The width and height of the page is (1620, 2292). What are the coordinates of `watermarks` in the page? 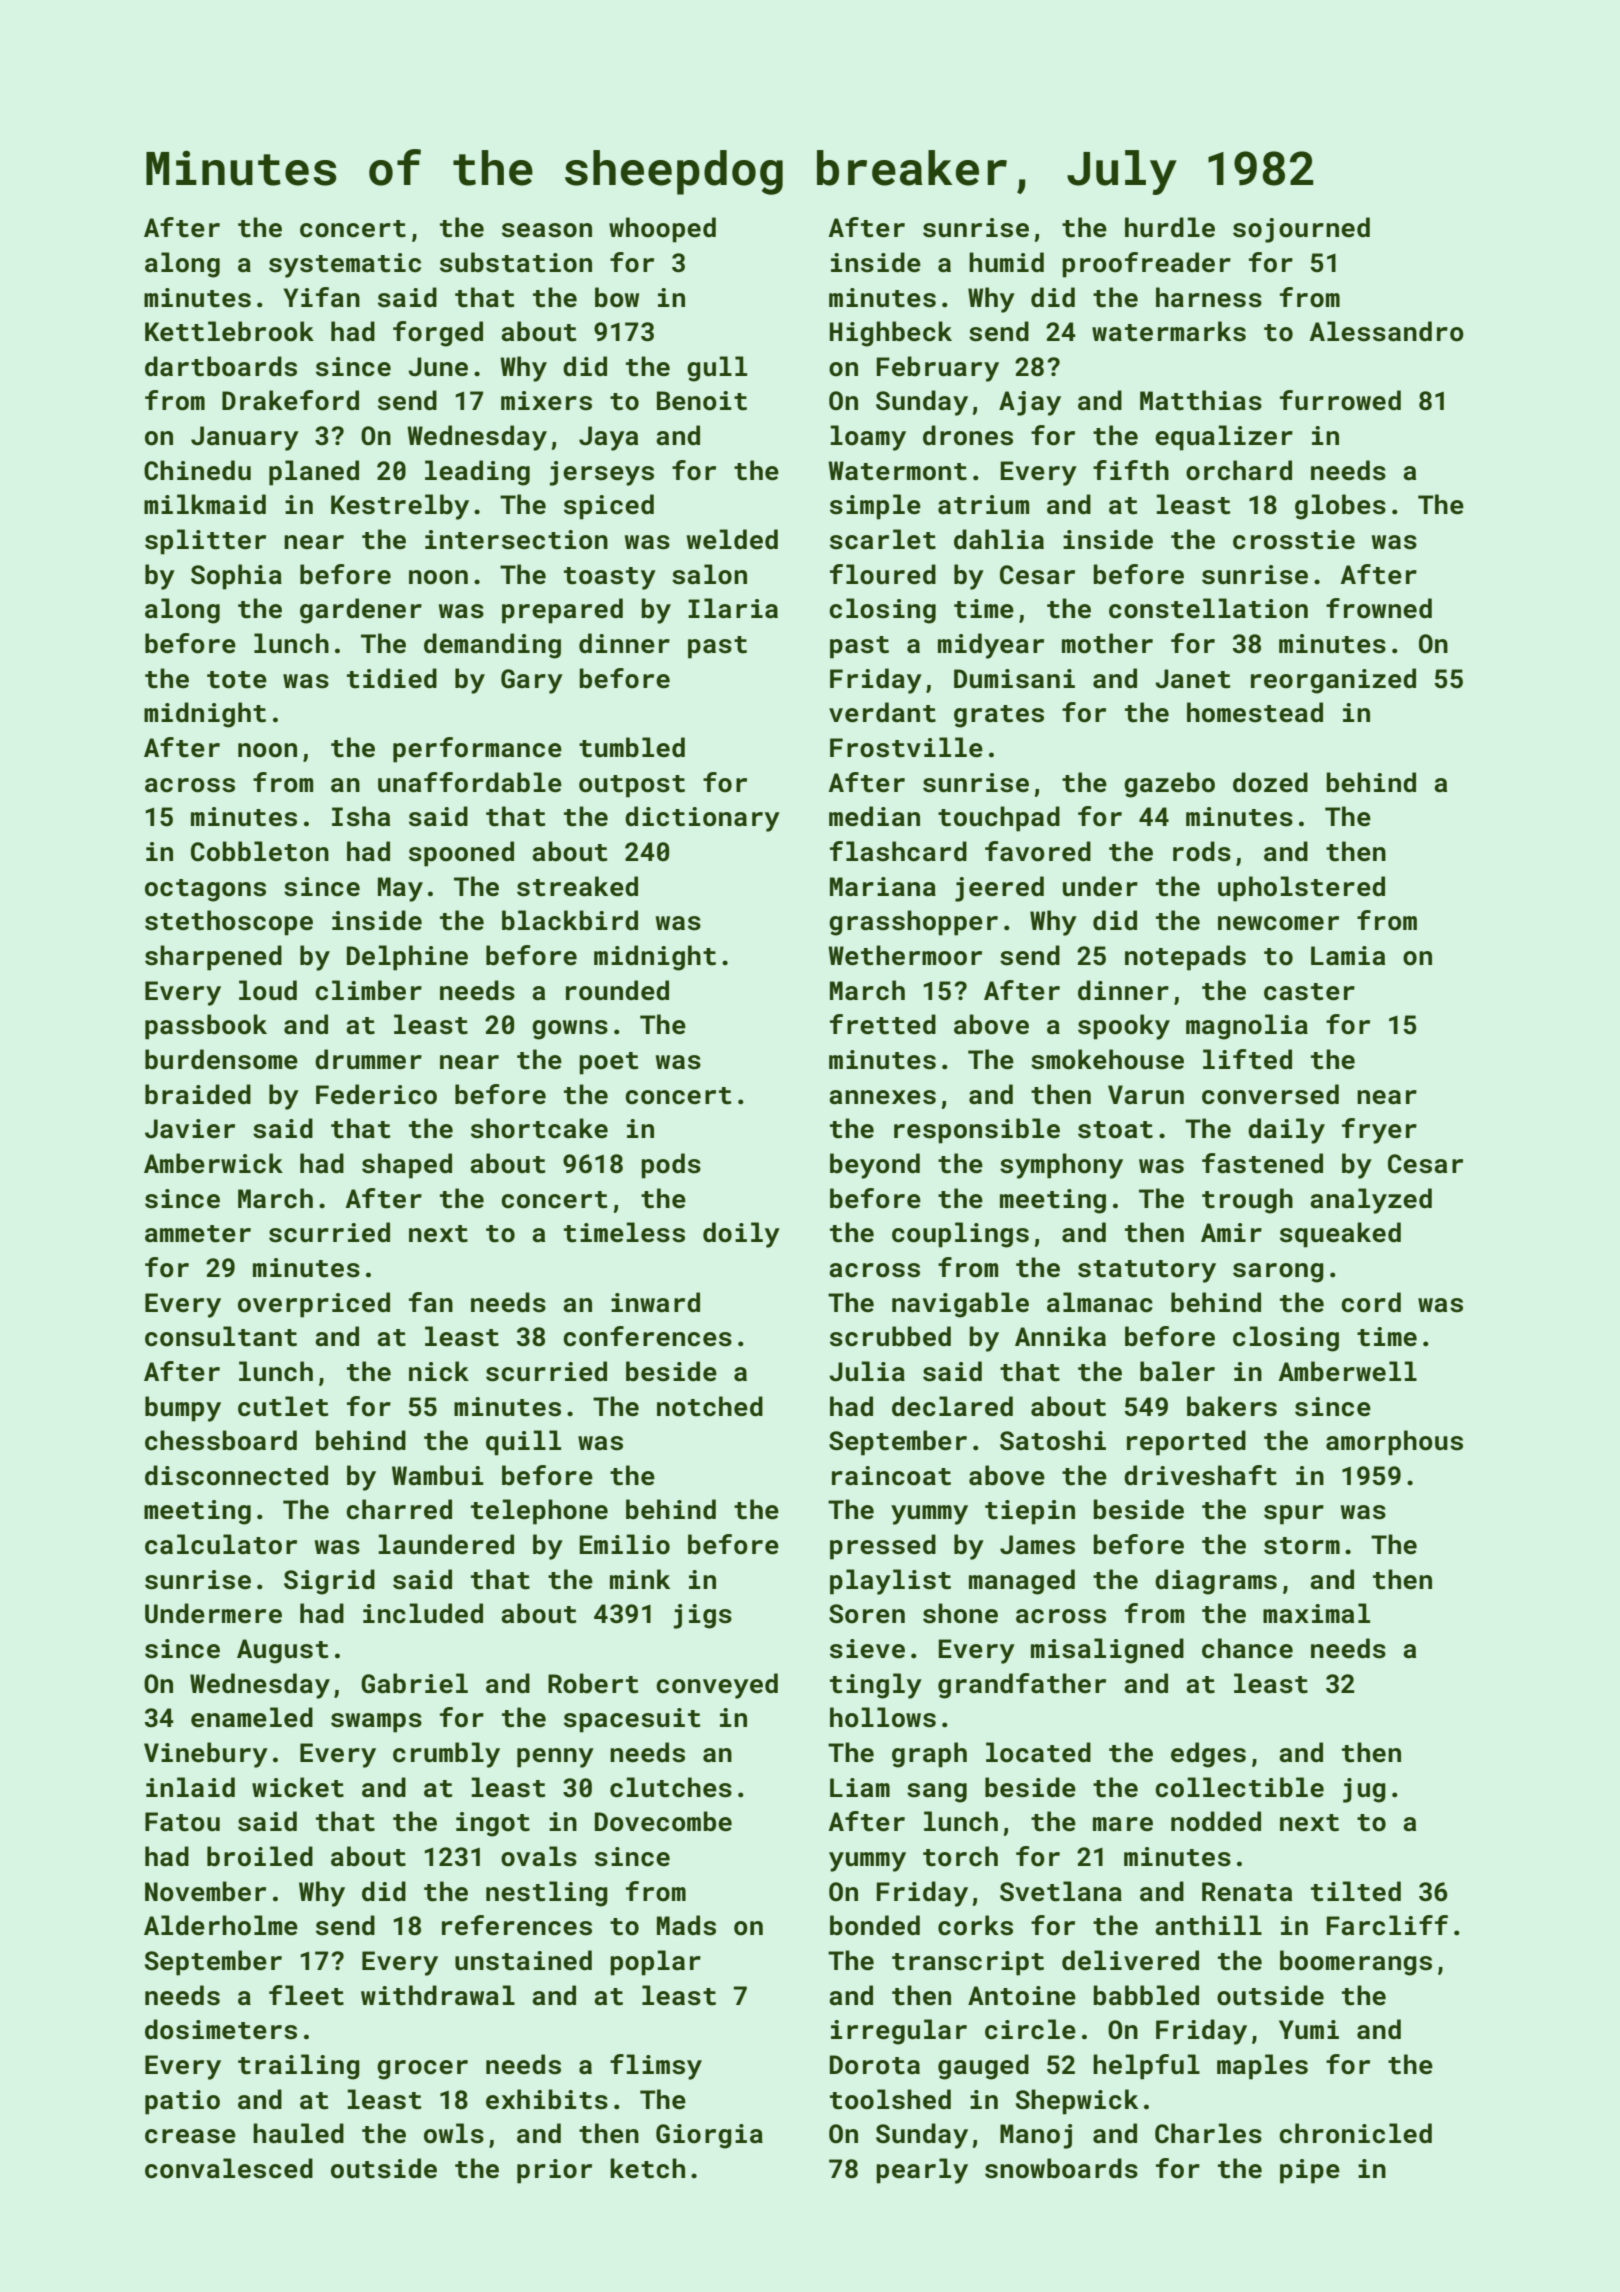 It's located at (1169, 331).
